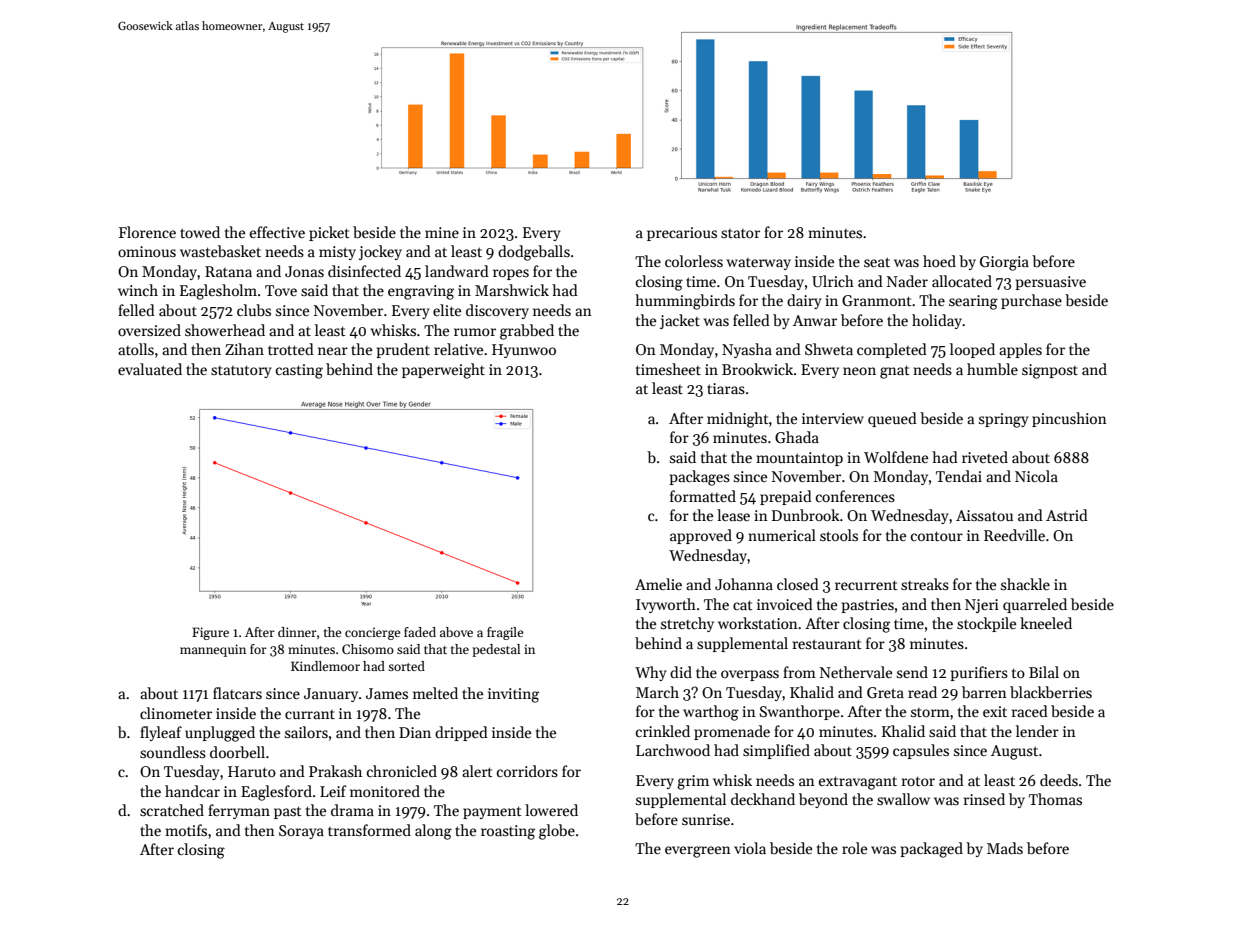 This page has height=952, width=1233. I want to click on Amelie, so click(658, 584).
